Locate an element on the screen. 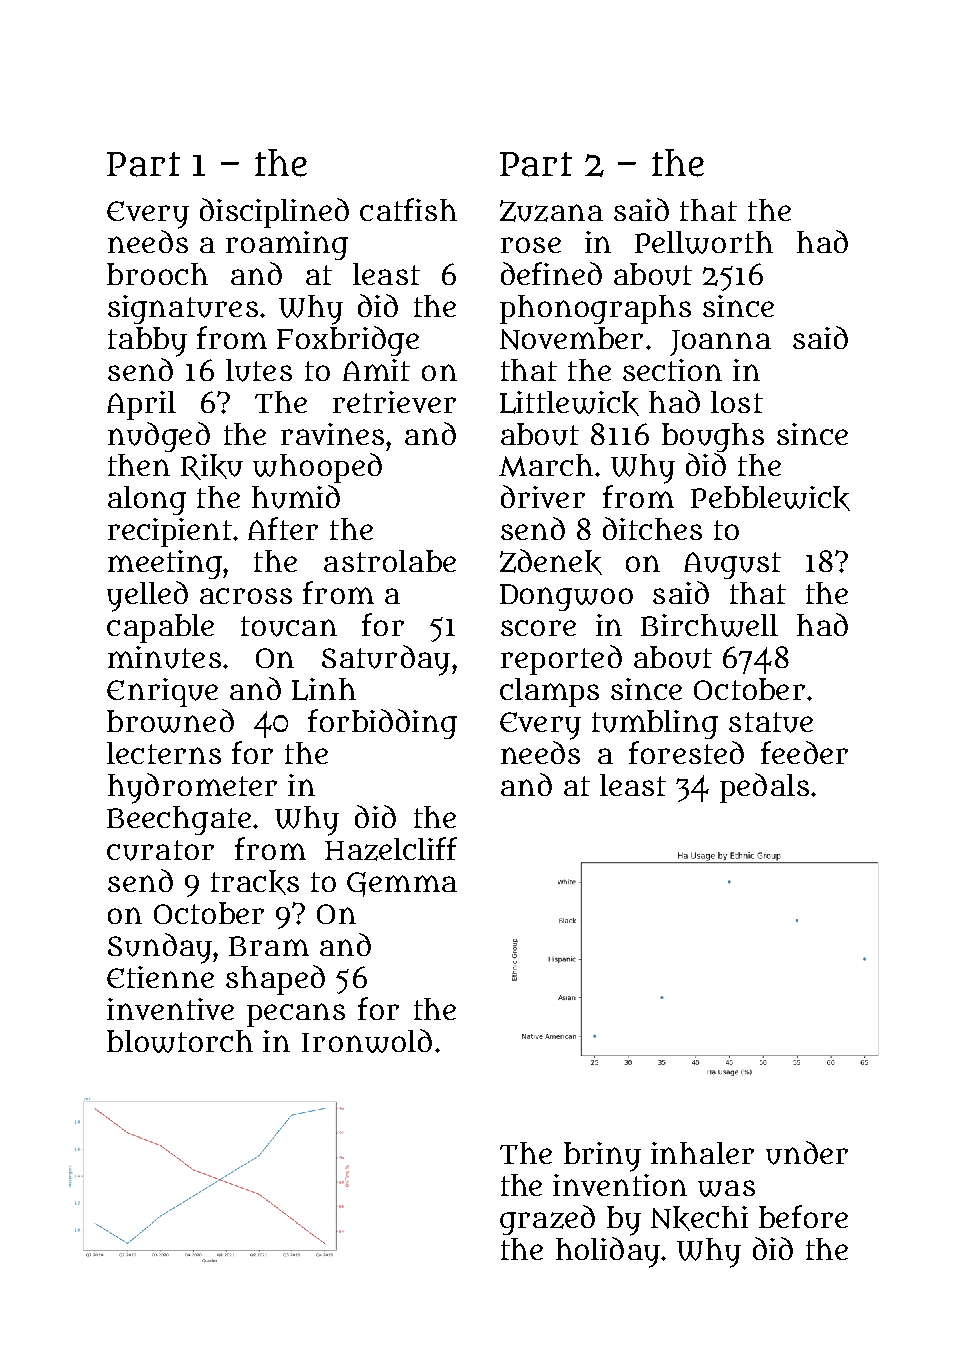  roaming is located at coordinates (287, 245).
